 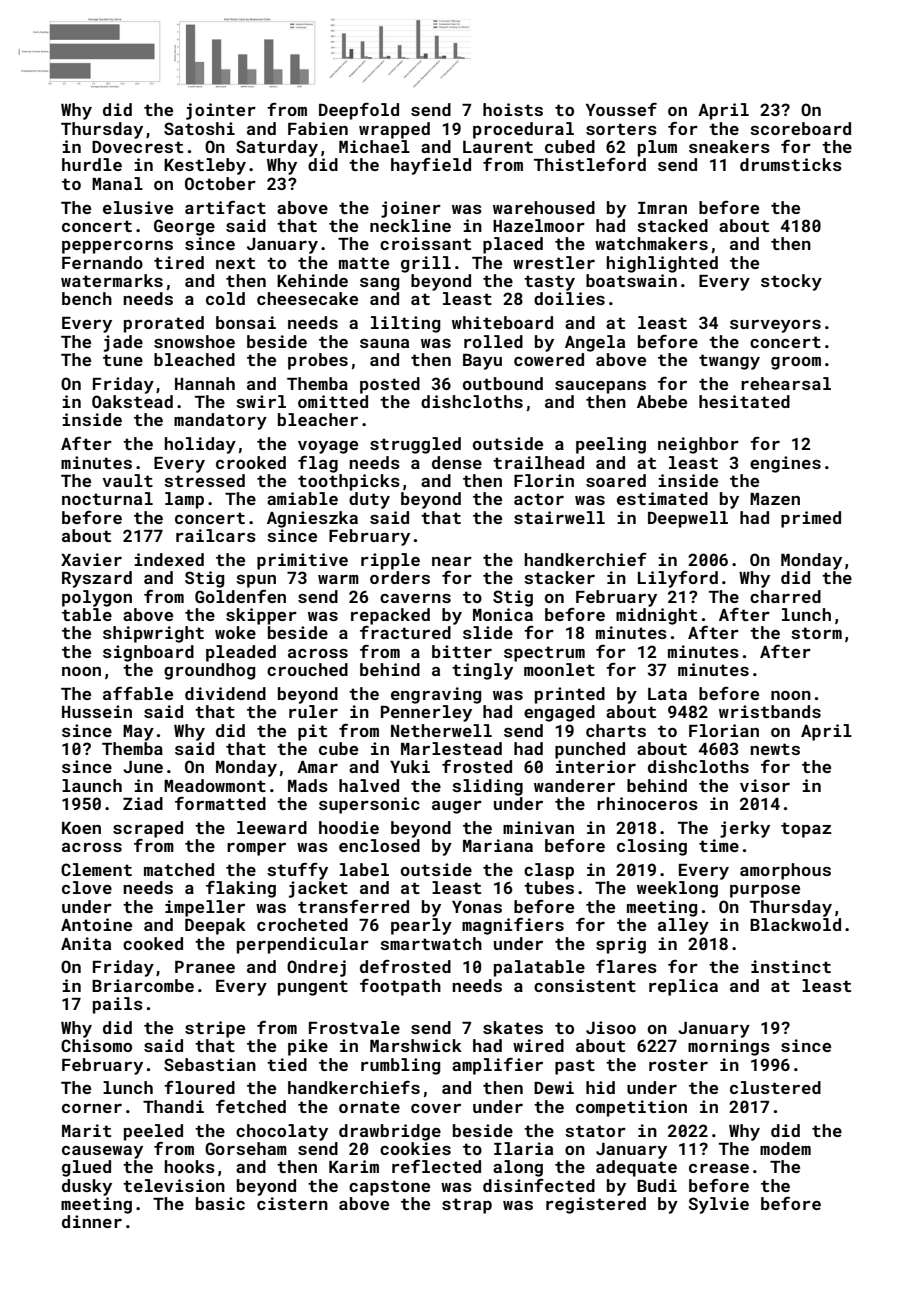 What do you see at coordinates (806, 830) in the document?
I see `topaz` at bounding box center [806, 830].
